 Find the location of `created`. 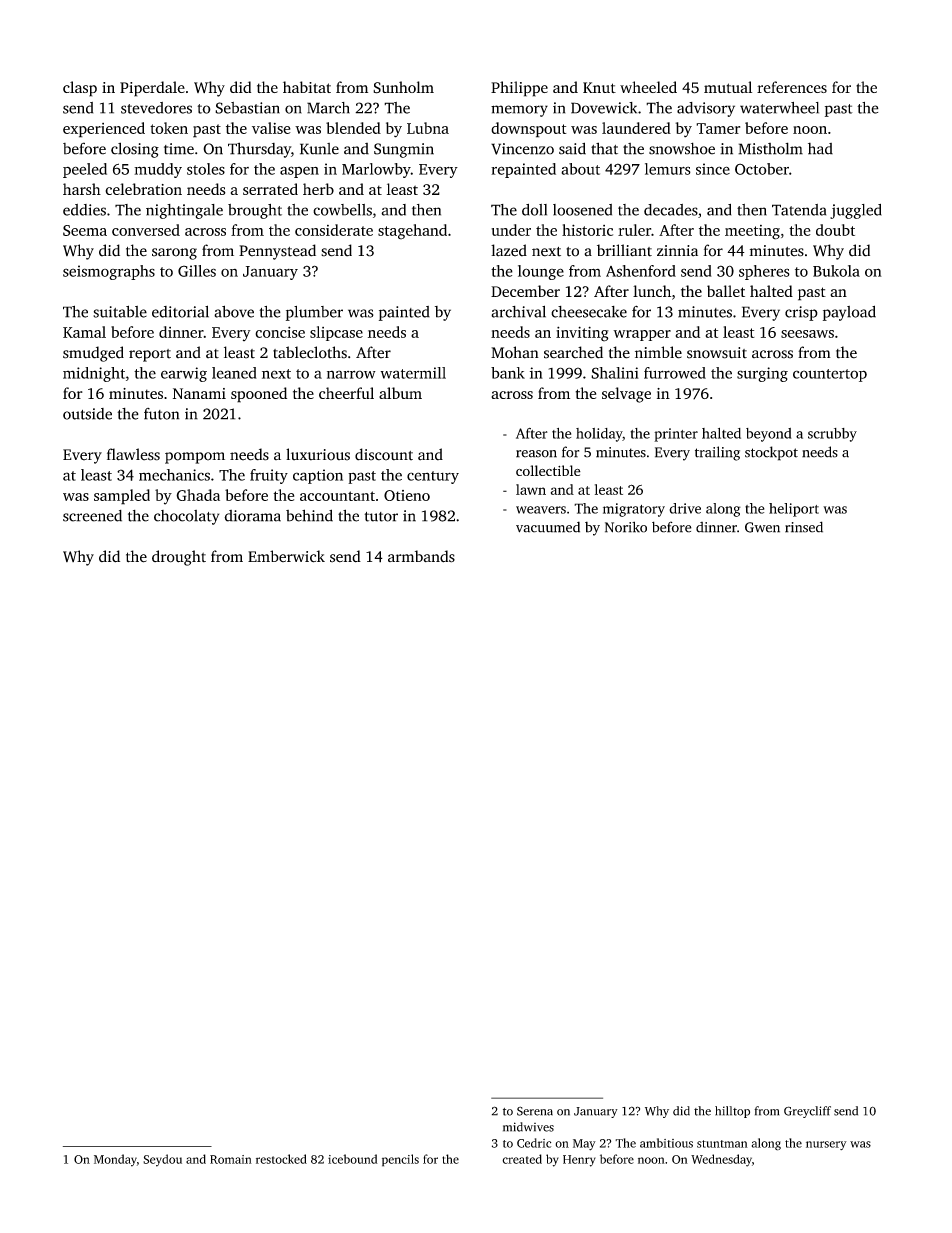

created is located at coordinates (522, 1159).
